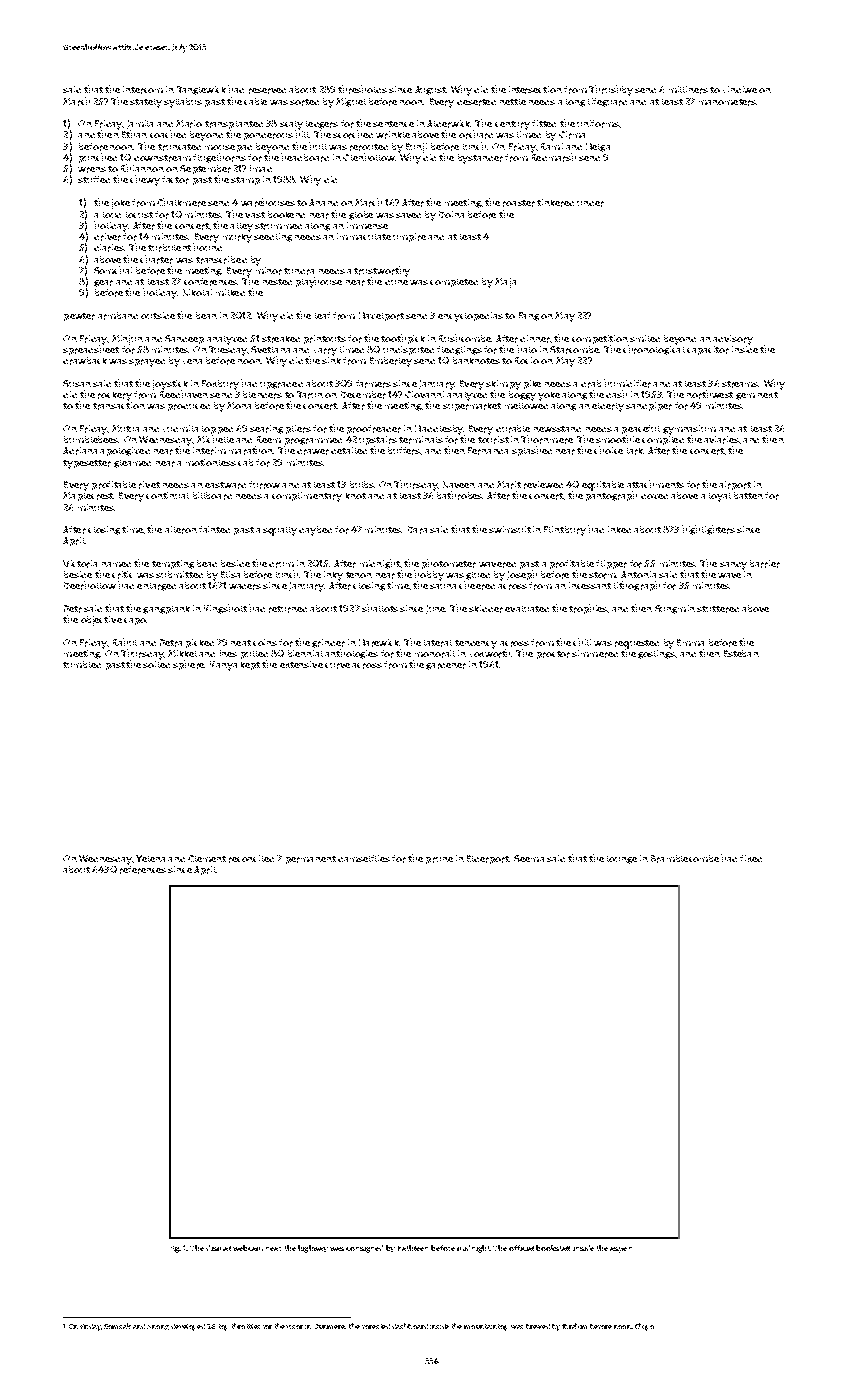 This screenshot has width=849, height=1400. I want to click on Dara, so click(417, 530).
